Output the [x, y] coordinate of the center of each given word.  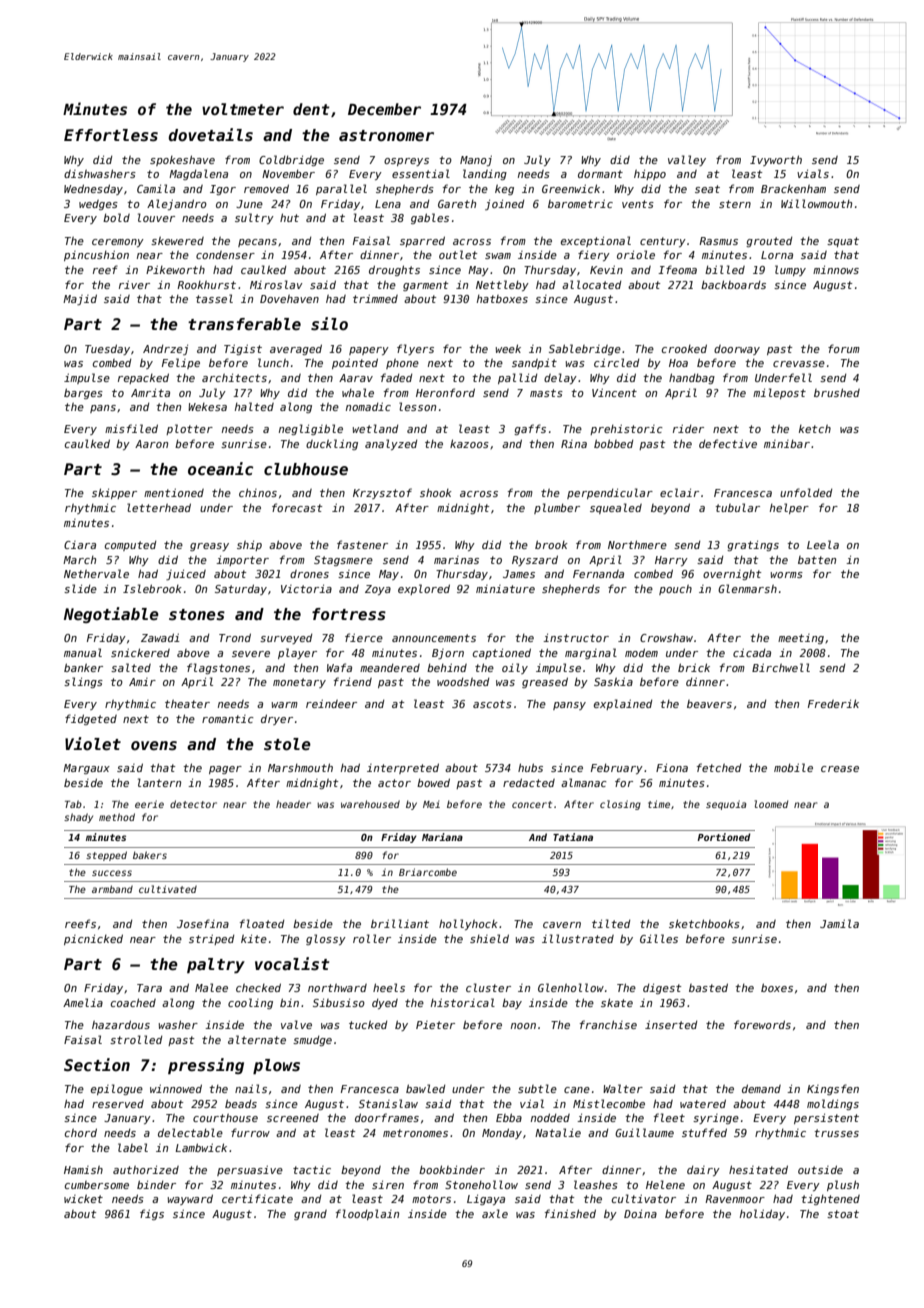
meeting [801, 639]
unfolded [806, 492]
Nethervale [96, 573]
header [293, 804]
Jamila [839, 923]
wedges [98, 205]
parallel [341, 189]
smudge [312, 1041]
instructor [576, 637]
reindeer [331, 703]
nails [251, 1088]
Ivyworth [776, 160]
